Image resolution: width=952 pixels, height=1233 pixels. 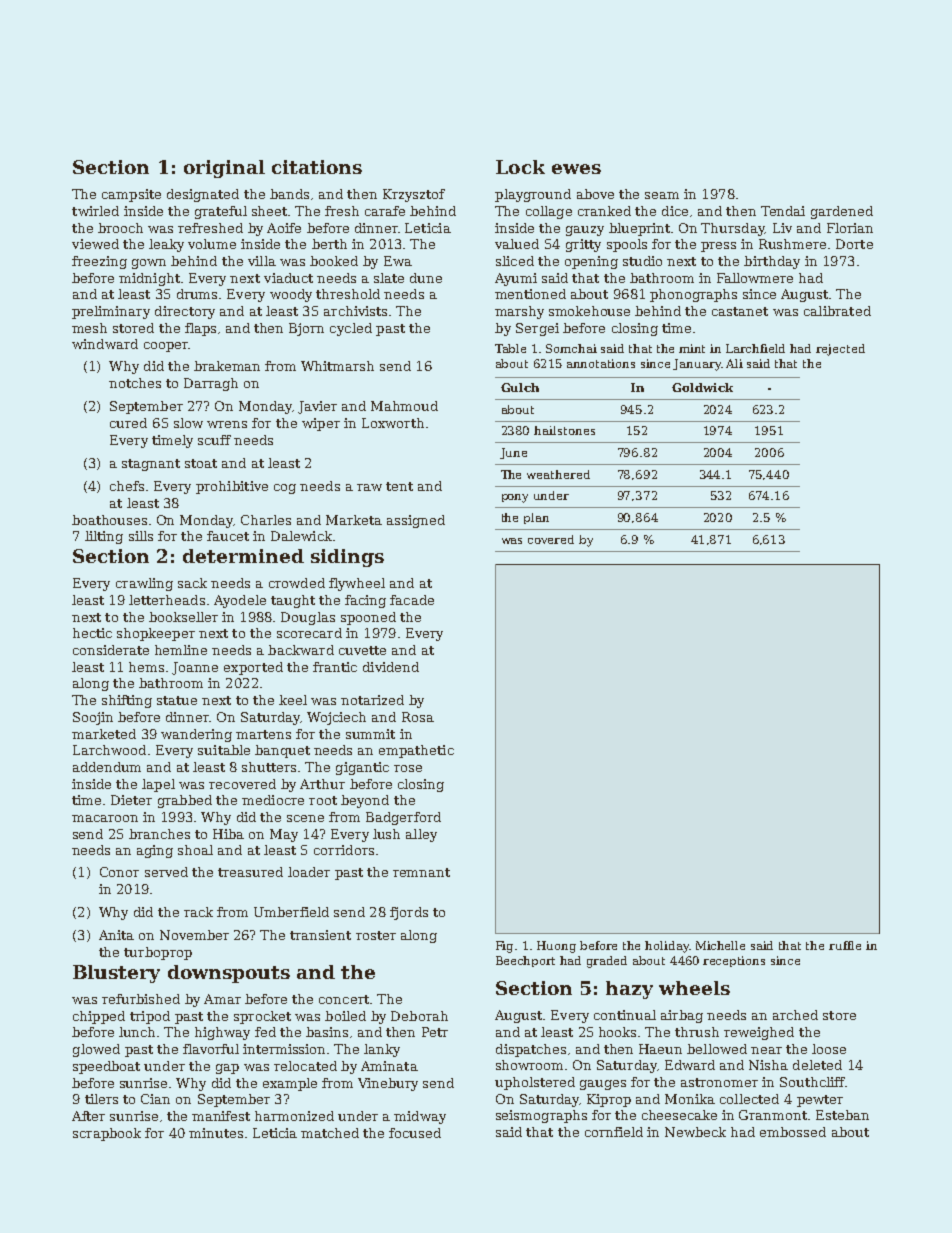 What do you see at coordinates (301, 650) in the screenshot?
I see `backward` at bounding box center [301, 650].
